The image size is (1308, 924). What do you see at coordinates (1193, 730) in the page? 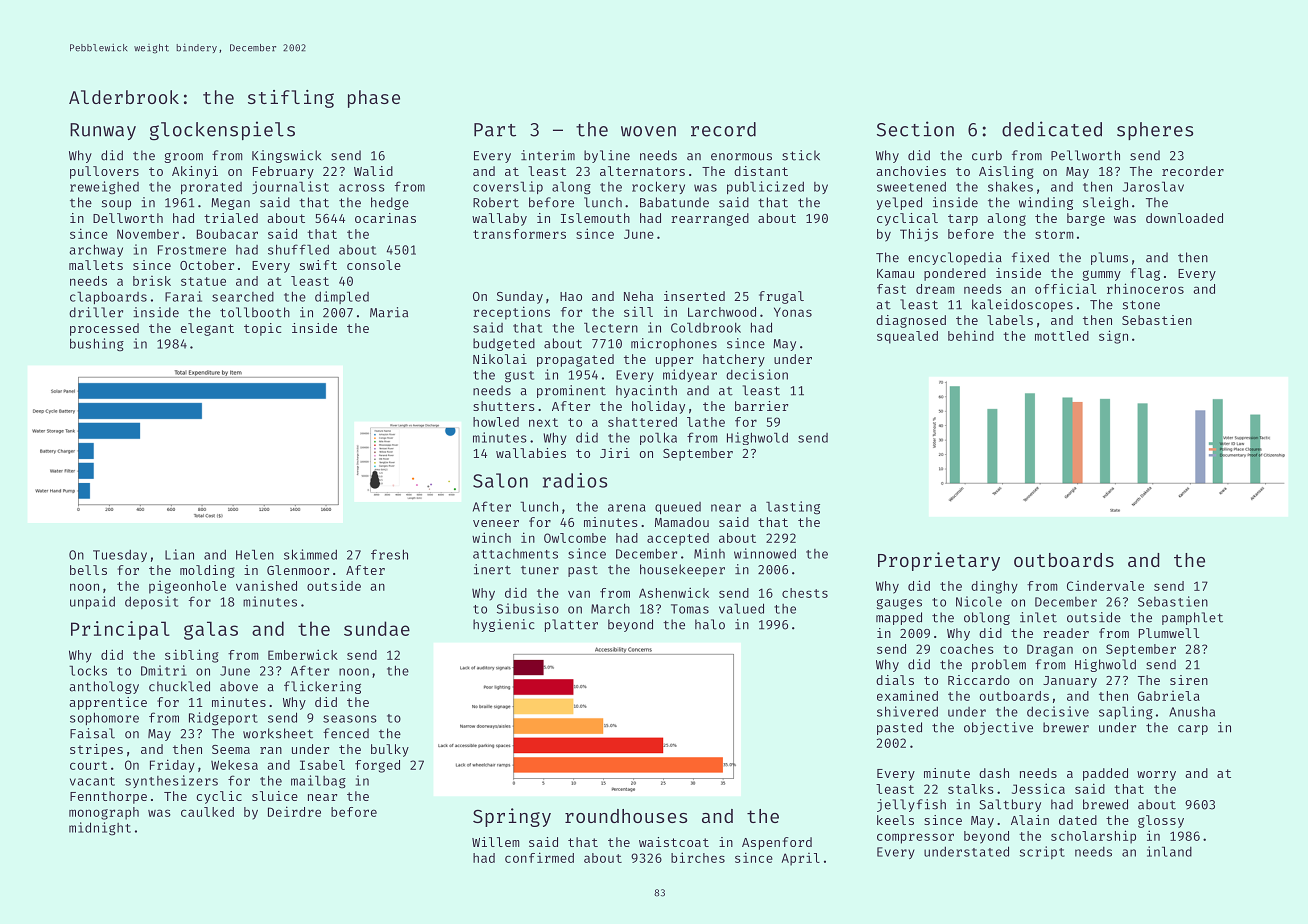
I see `carp` at bounding box center [1193, 730].
